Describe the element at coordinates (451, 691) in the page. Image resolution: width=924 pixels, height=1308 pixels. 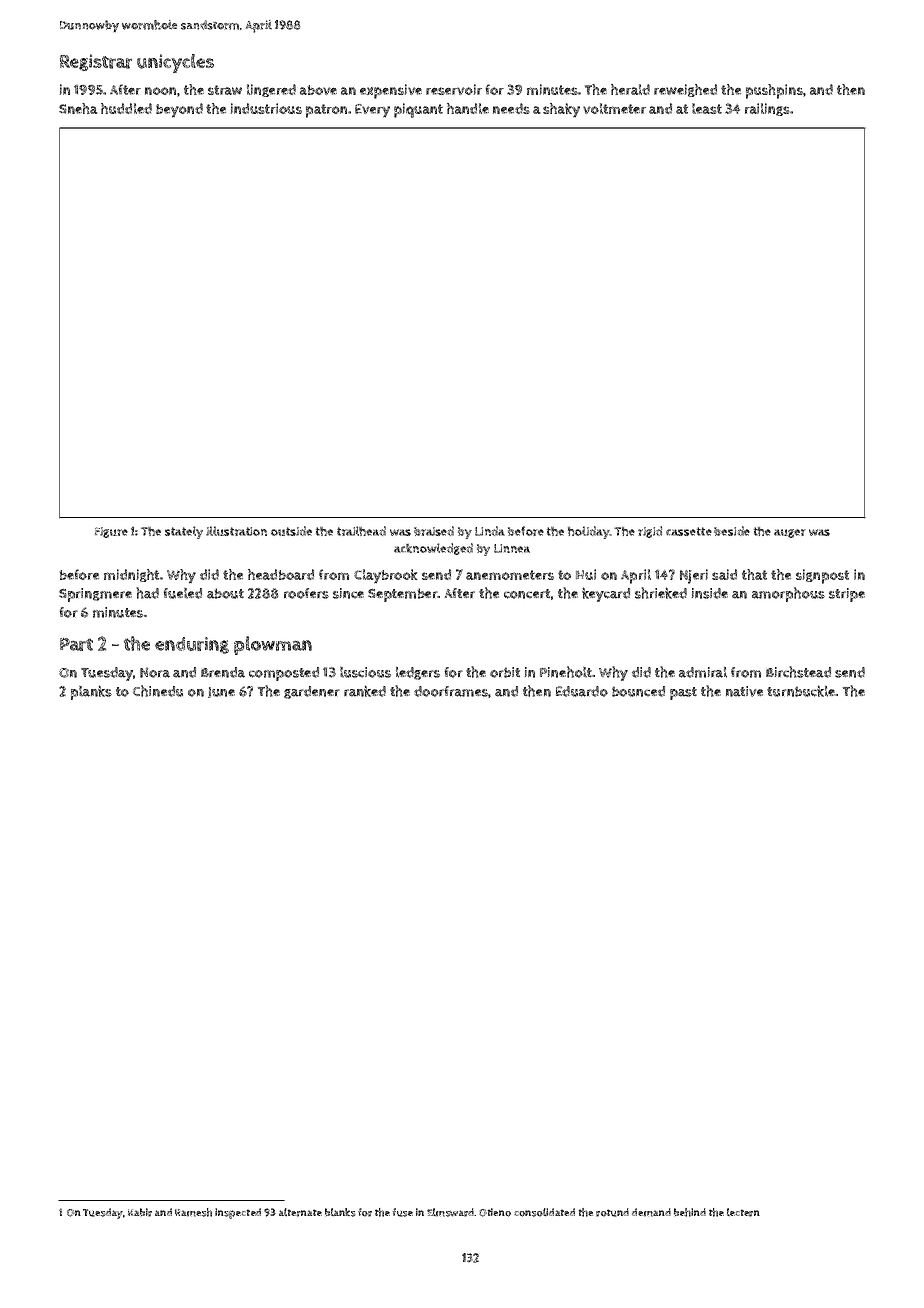
I see `doorframes` at that location.
